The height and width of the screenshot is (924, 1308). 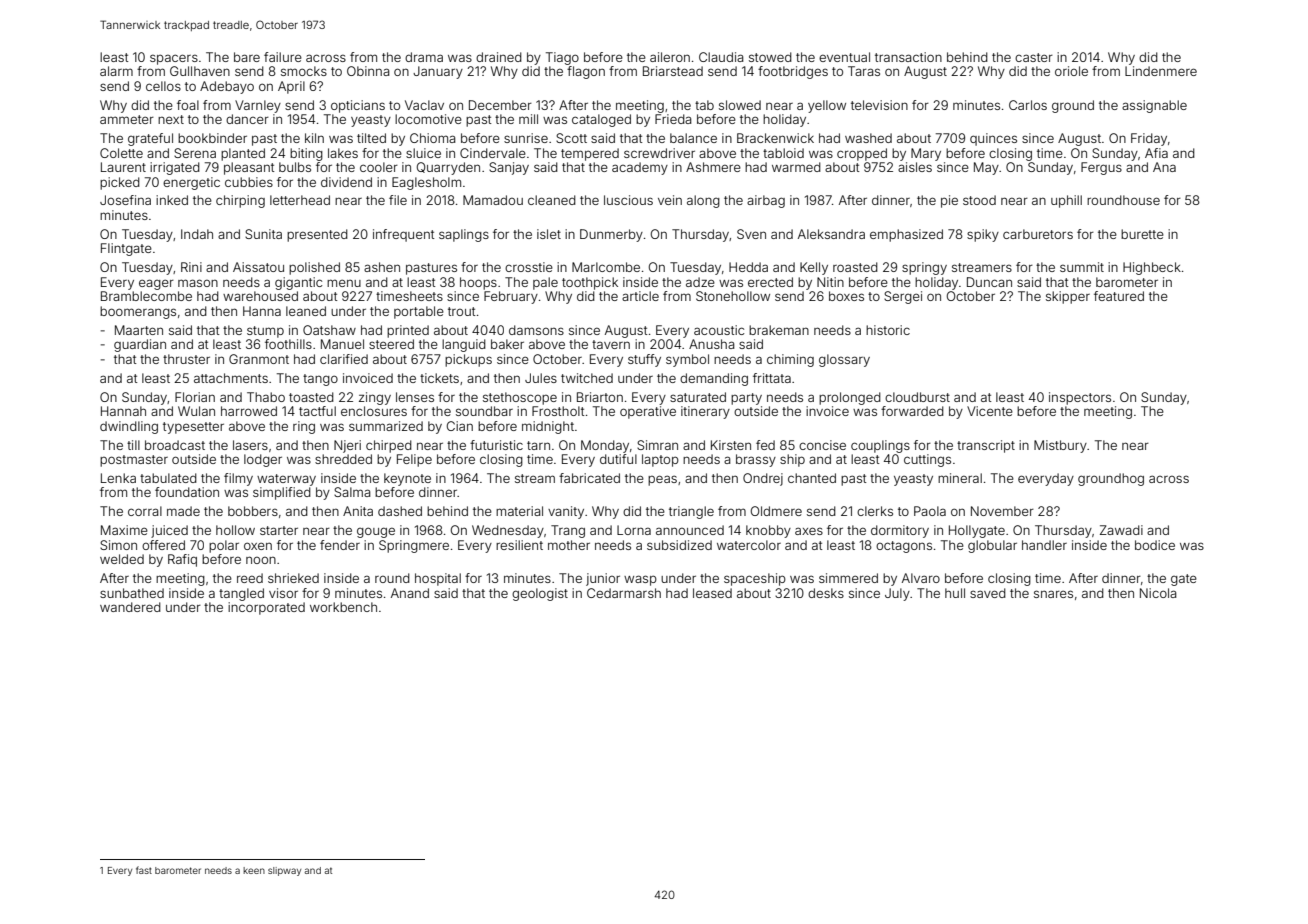 What do you see at coordinates (897, 594) in the screenshot?
I see `July` at bounding box center [897, 594].
